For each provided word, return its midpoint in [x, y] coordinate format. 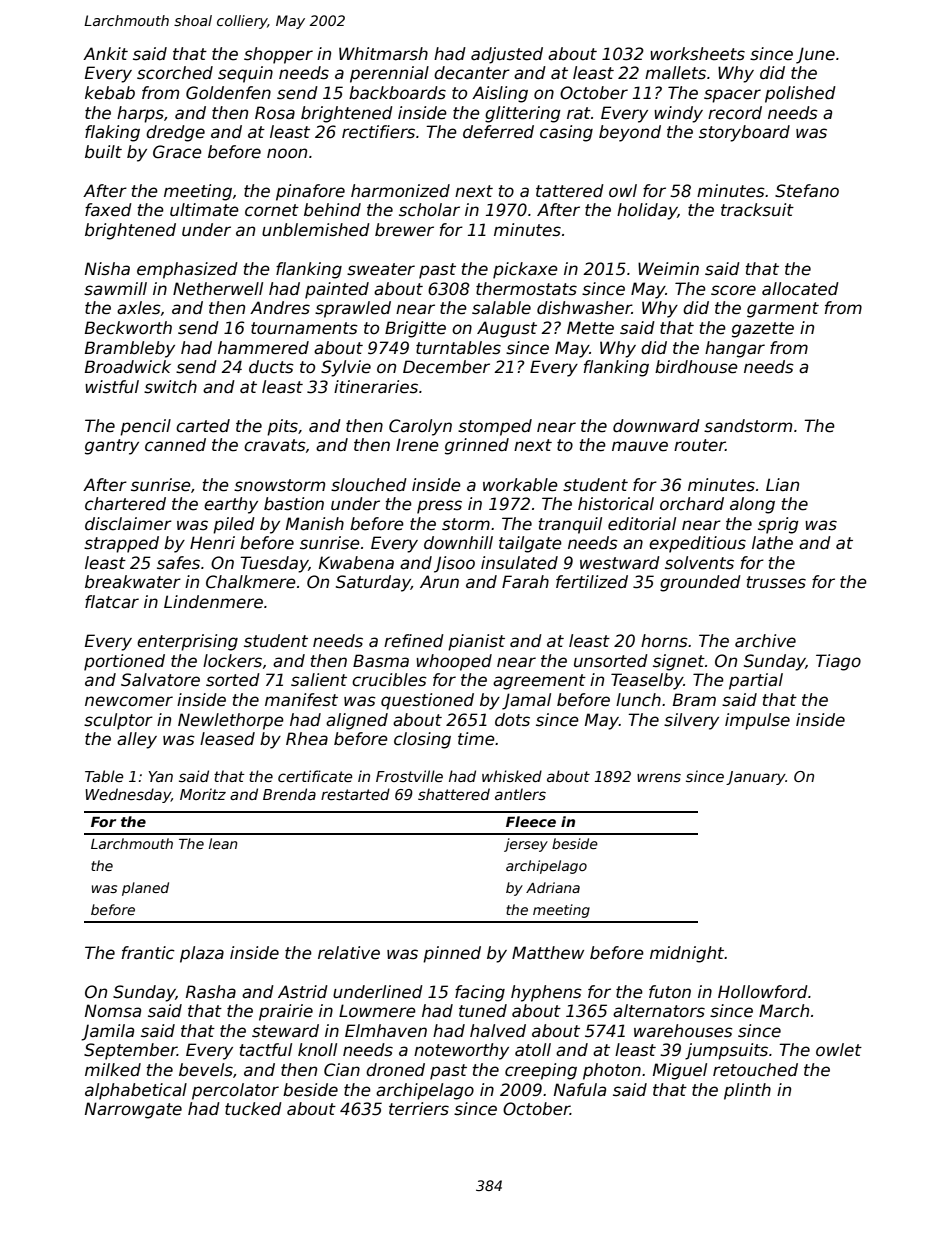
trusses [776, 582]
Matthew [548, 953]
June [815, 55]
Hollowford [763, 992]
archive [765, 641]
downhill [458, 543]
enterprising [187, 642]
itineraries [376, 387]
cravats [275, 445]
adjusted [507, 55]
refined [414, 641]
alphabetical [136, 1091]
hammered [263, 348]
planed [145, 889]
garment [783, 310]
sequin [245, 74]
